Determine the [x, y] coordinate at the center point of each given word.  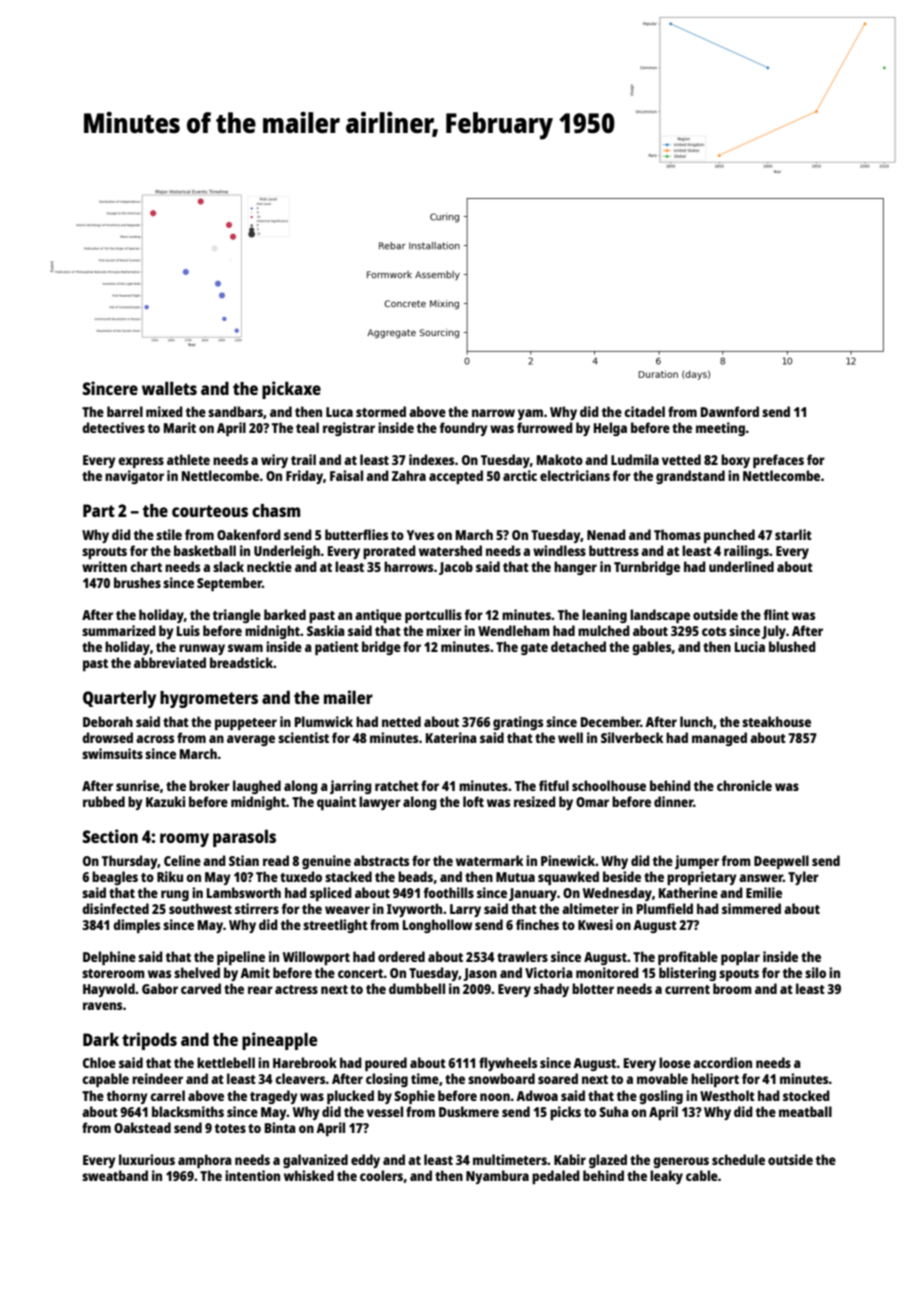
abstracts [381, 860]
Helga [610, 429]
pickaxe [291, 390]
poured [386, 1064]
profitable [688, 958]
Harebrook [305, 1062]
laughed [257, 787]
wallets [169, 388]
